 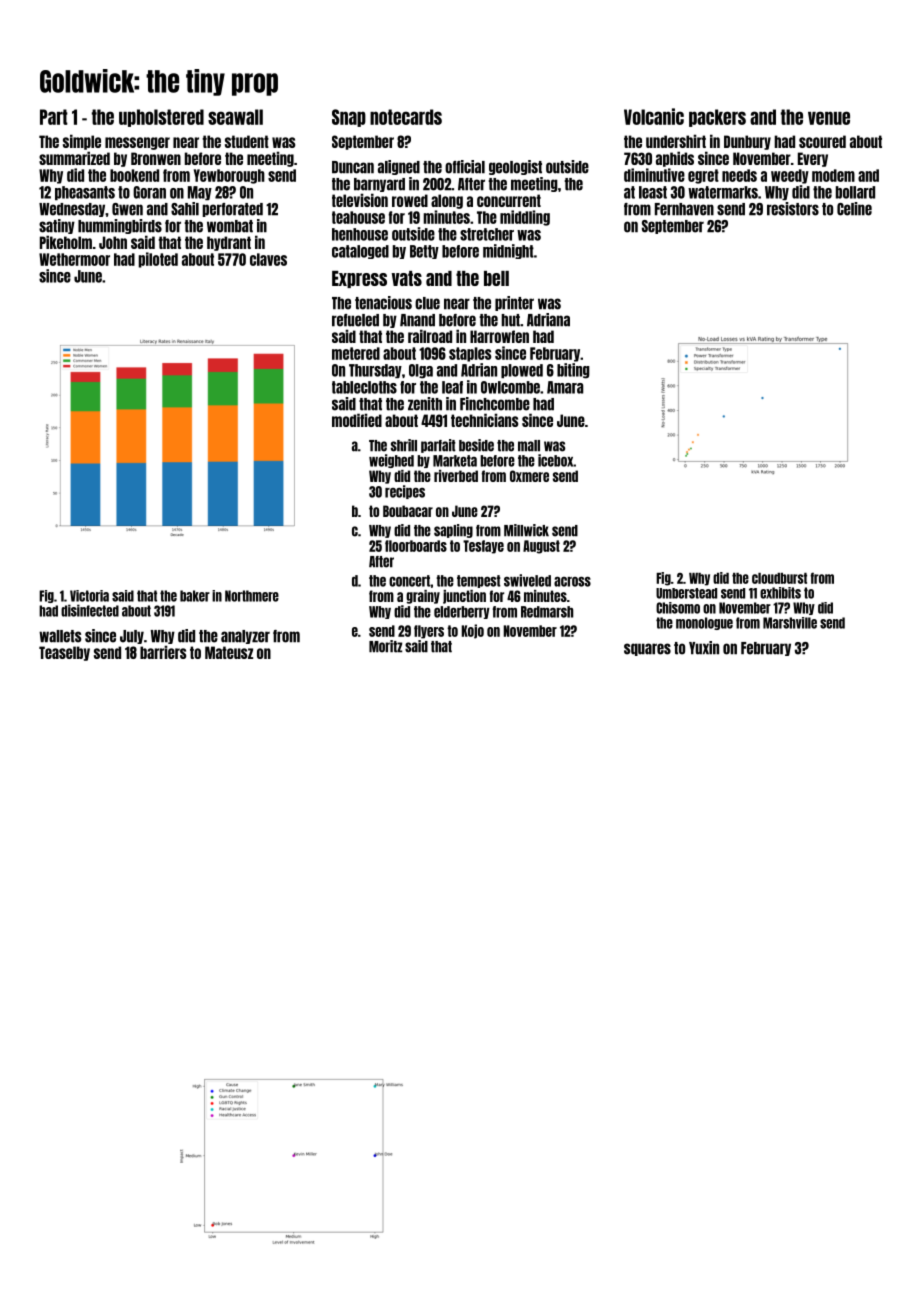 I want to click on notecards, so click(x=406, y=117).
